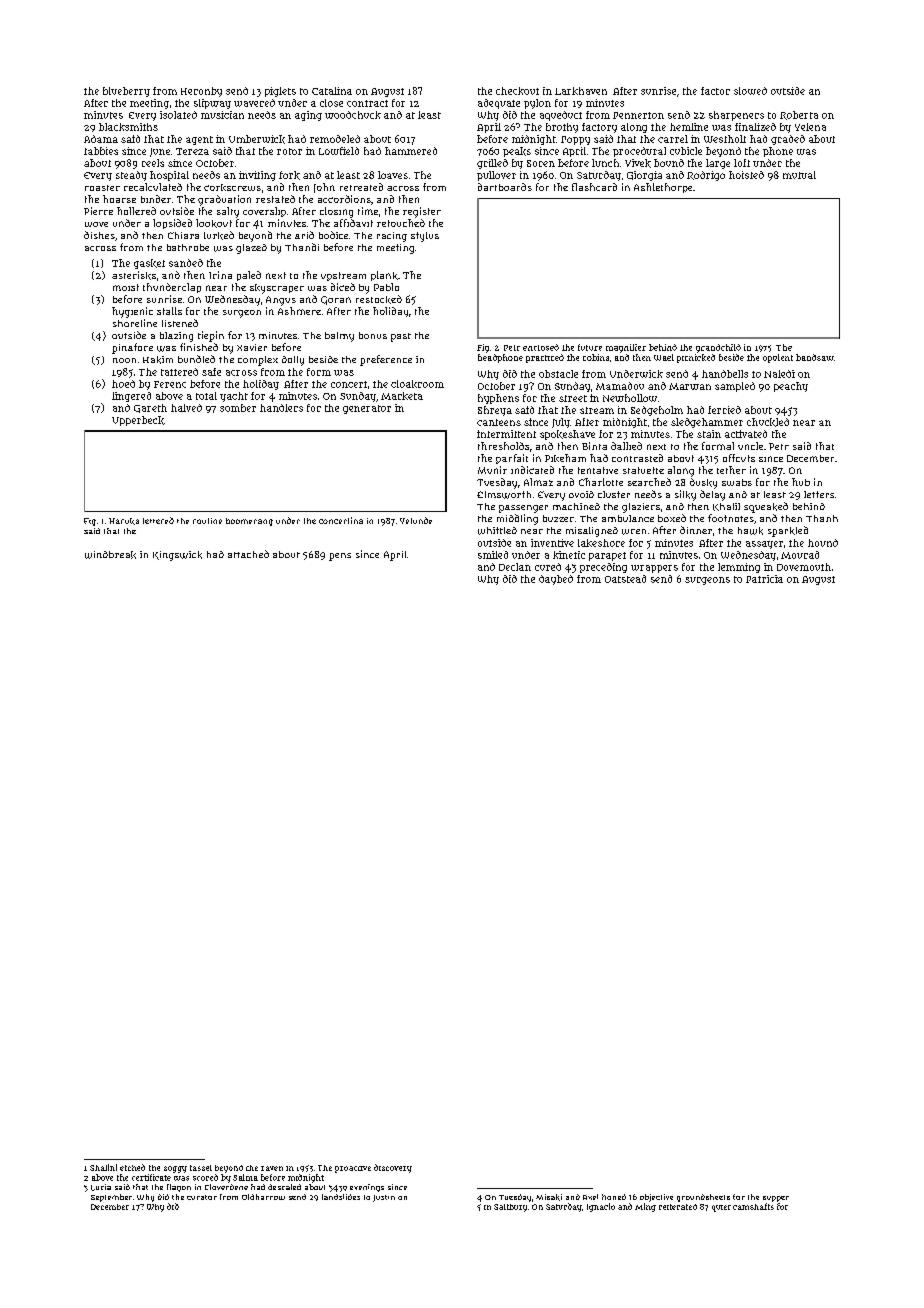 The height and width of the document is (1308, 924). What do you see at coordinates (493, 555) in the document?
I see `smiled` at bounding box center [493, 555].
